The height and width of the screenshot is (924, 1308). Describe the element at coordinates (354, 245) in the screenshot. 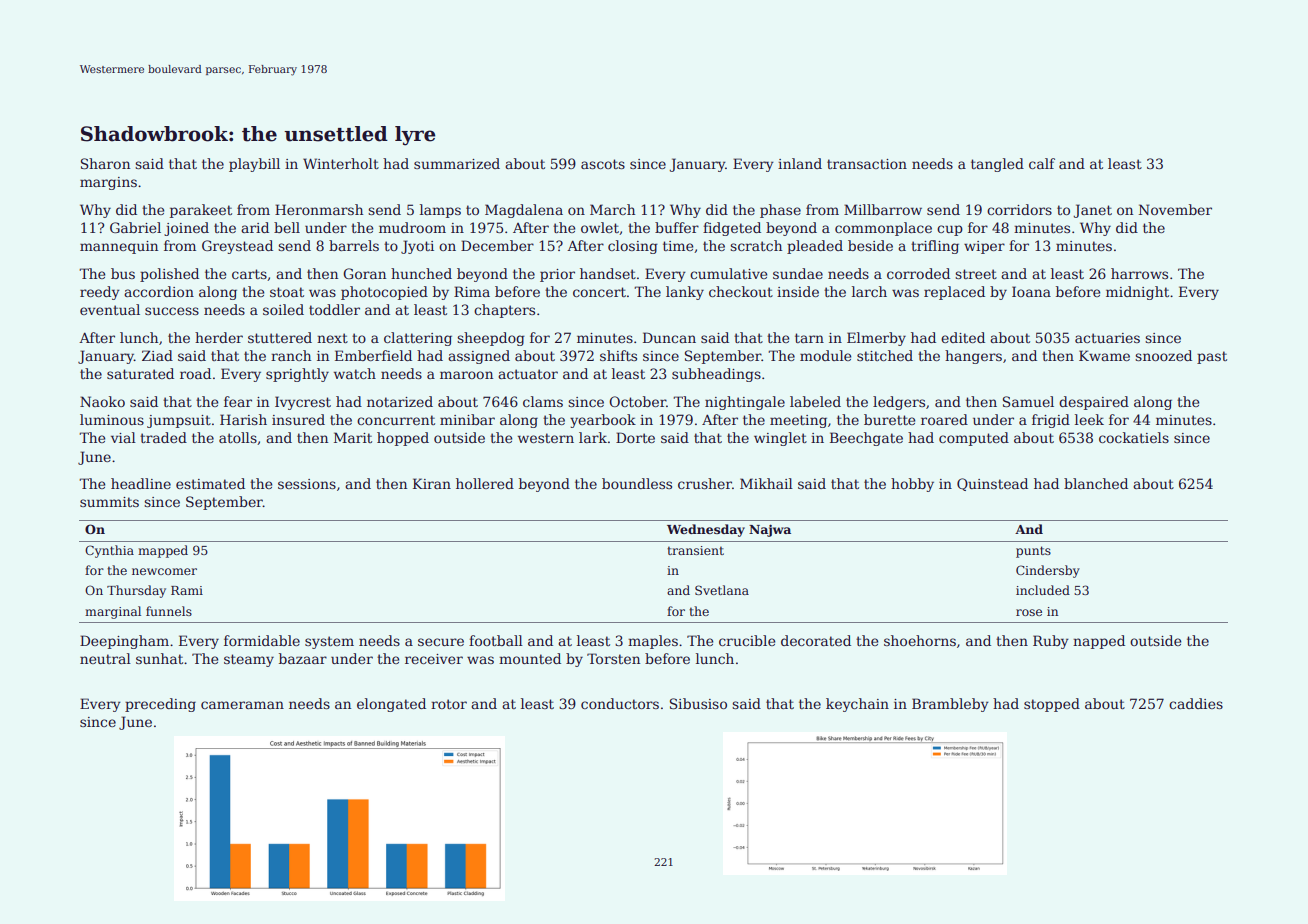

I see `barrels` at that location.
